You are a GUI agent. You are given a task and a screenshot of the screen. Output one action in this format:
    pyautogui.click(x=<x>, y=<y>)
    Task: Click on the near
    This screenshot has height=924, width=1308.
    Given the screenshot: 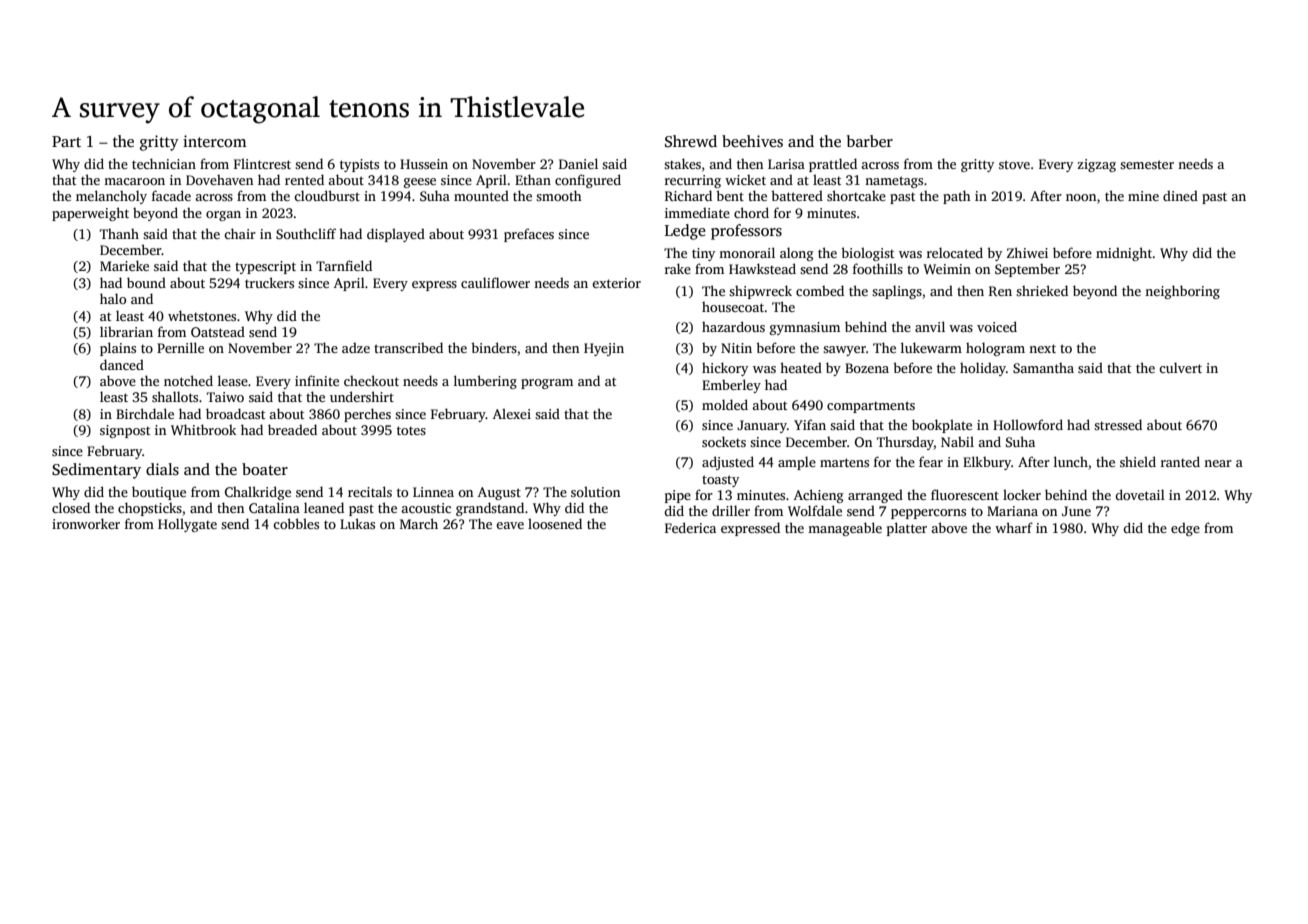 What is the action you would take?
    pyautogui.click(x=1218, y=463)
